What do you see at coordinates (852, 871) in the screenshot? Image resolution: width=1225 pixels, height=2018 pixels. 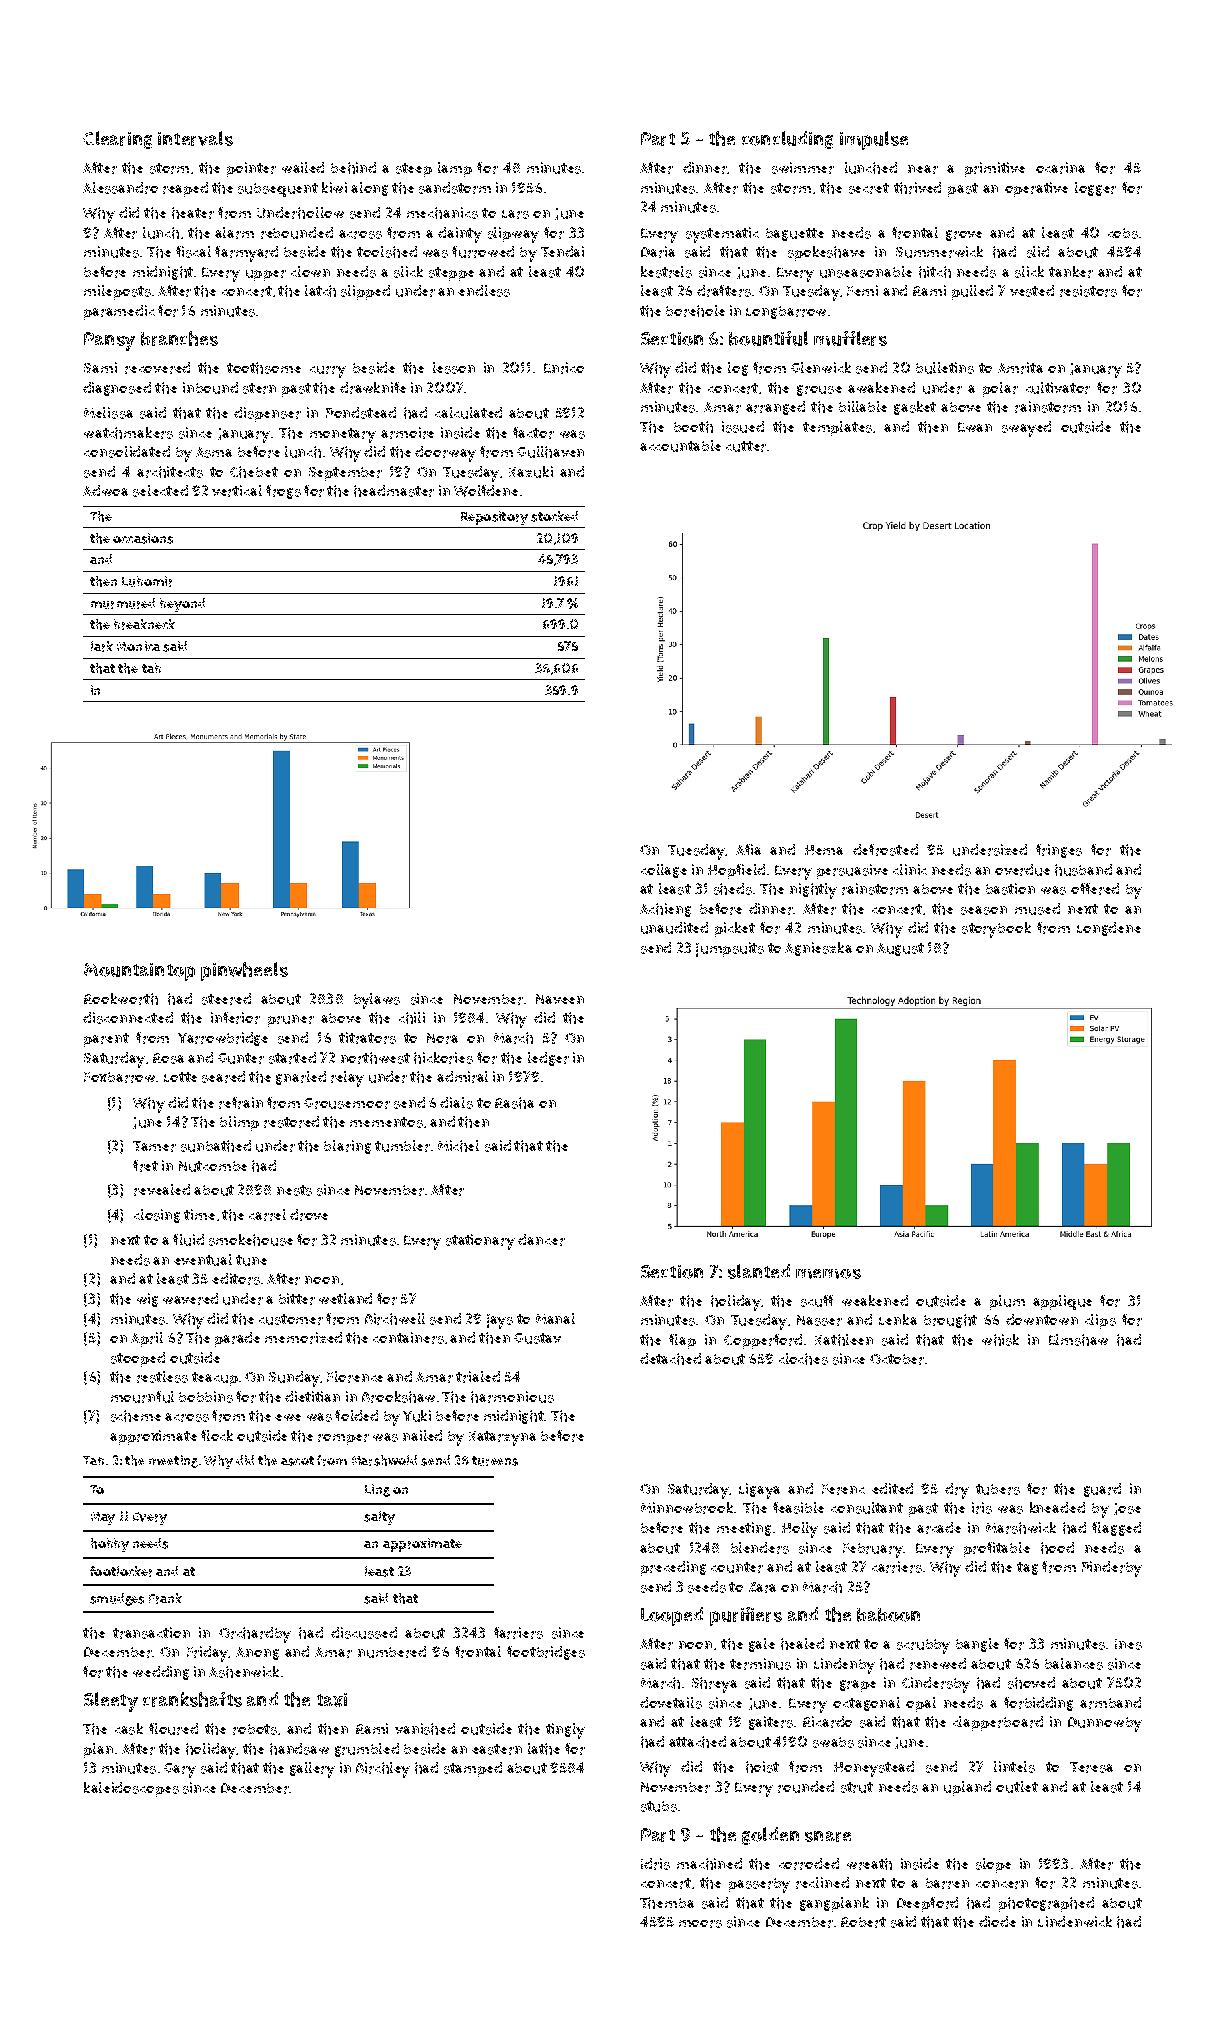 I see `persuasive` at bounding box center [852, 871].
